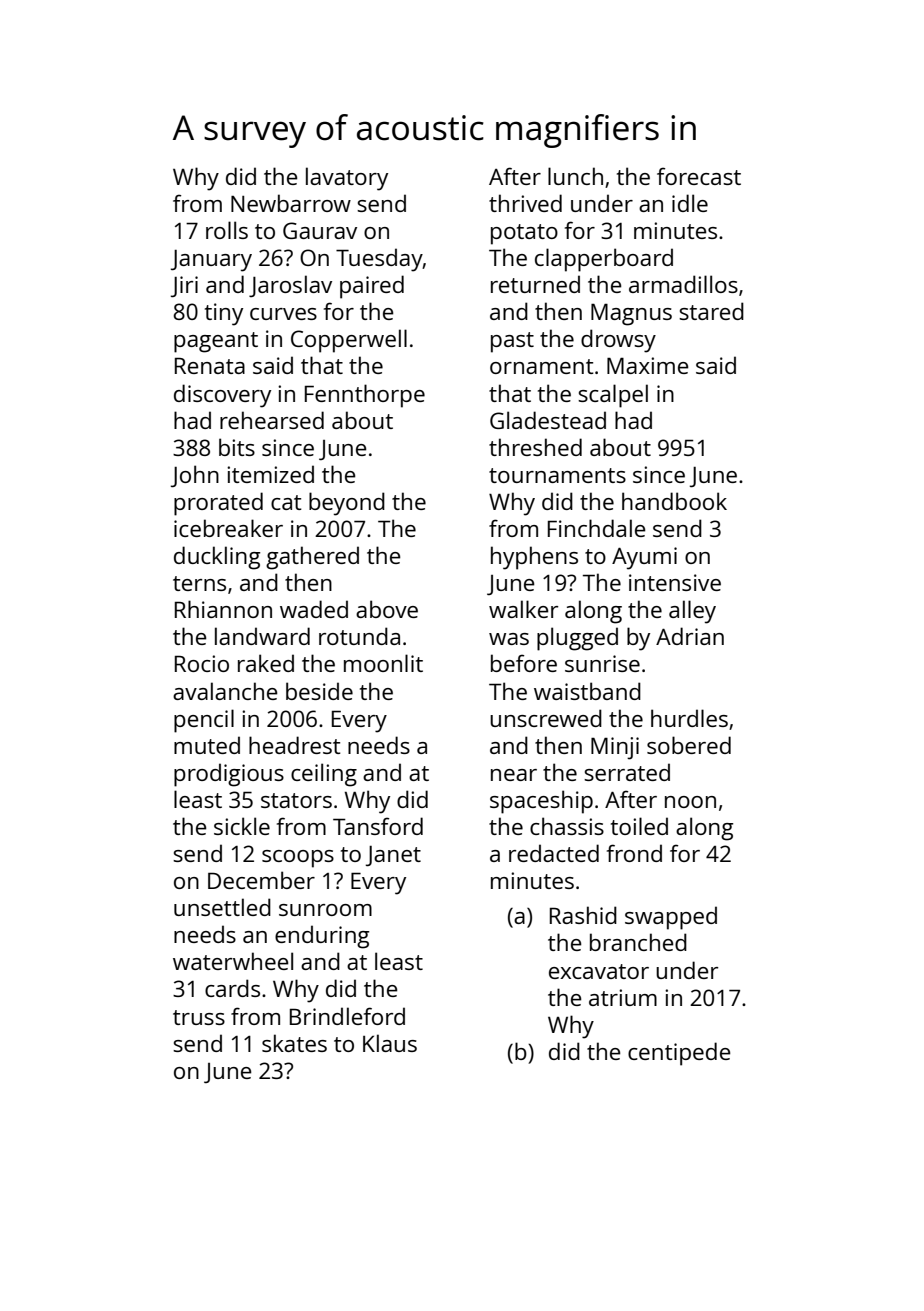  I want to click on pencil, so click(204, 721).
